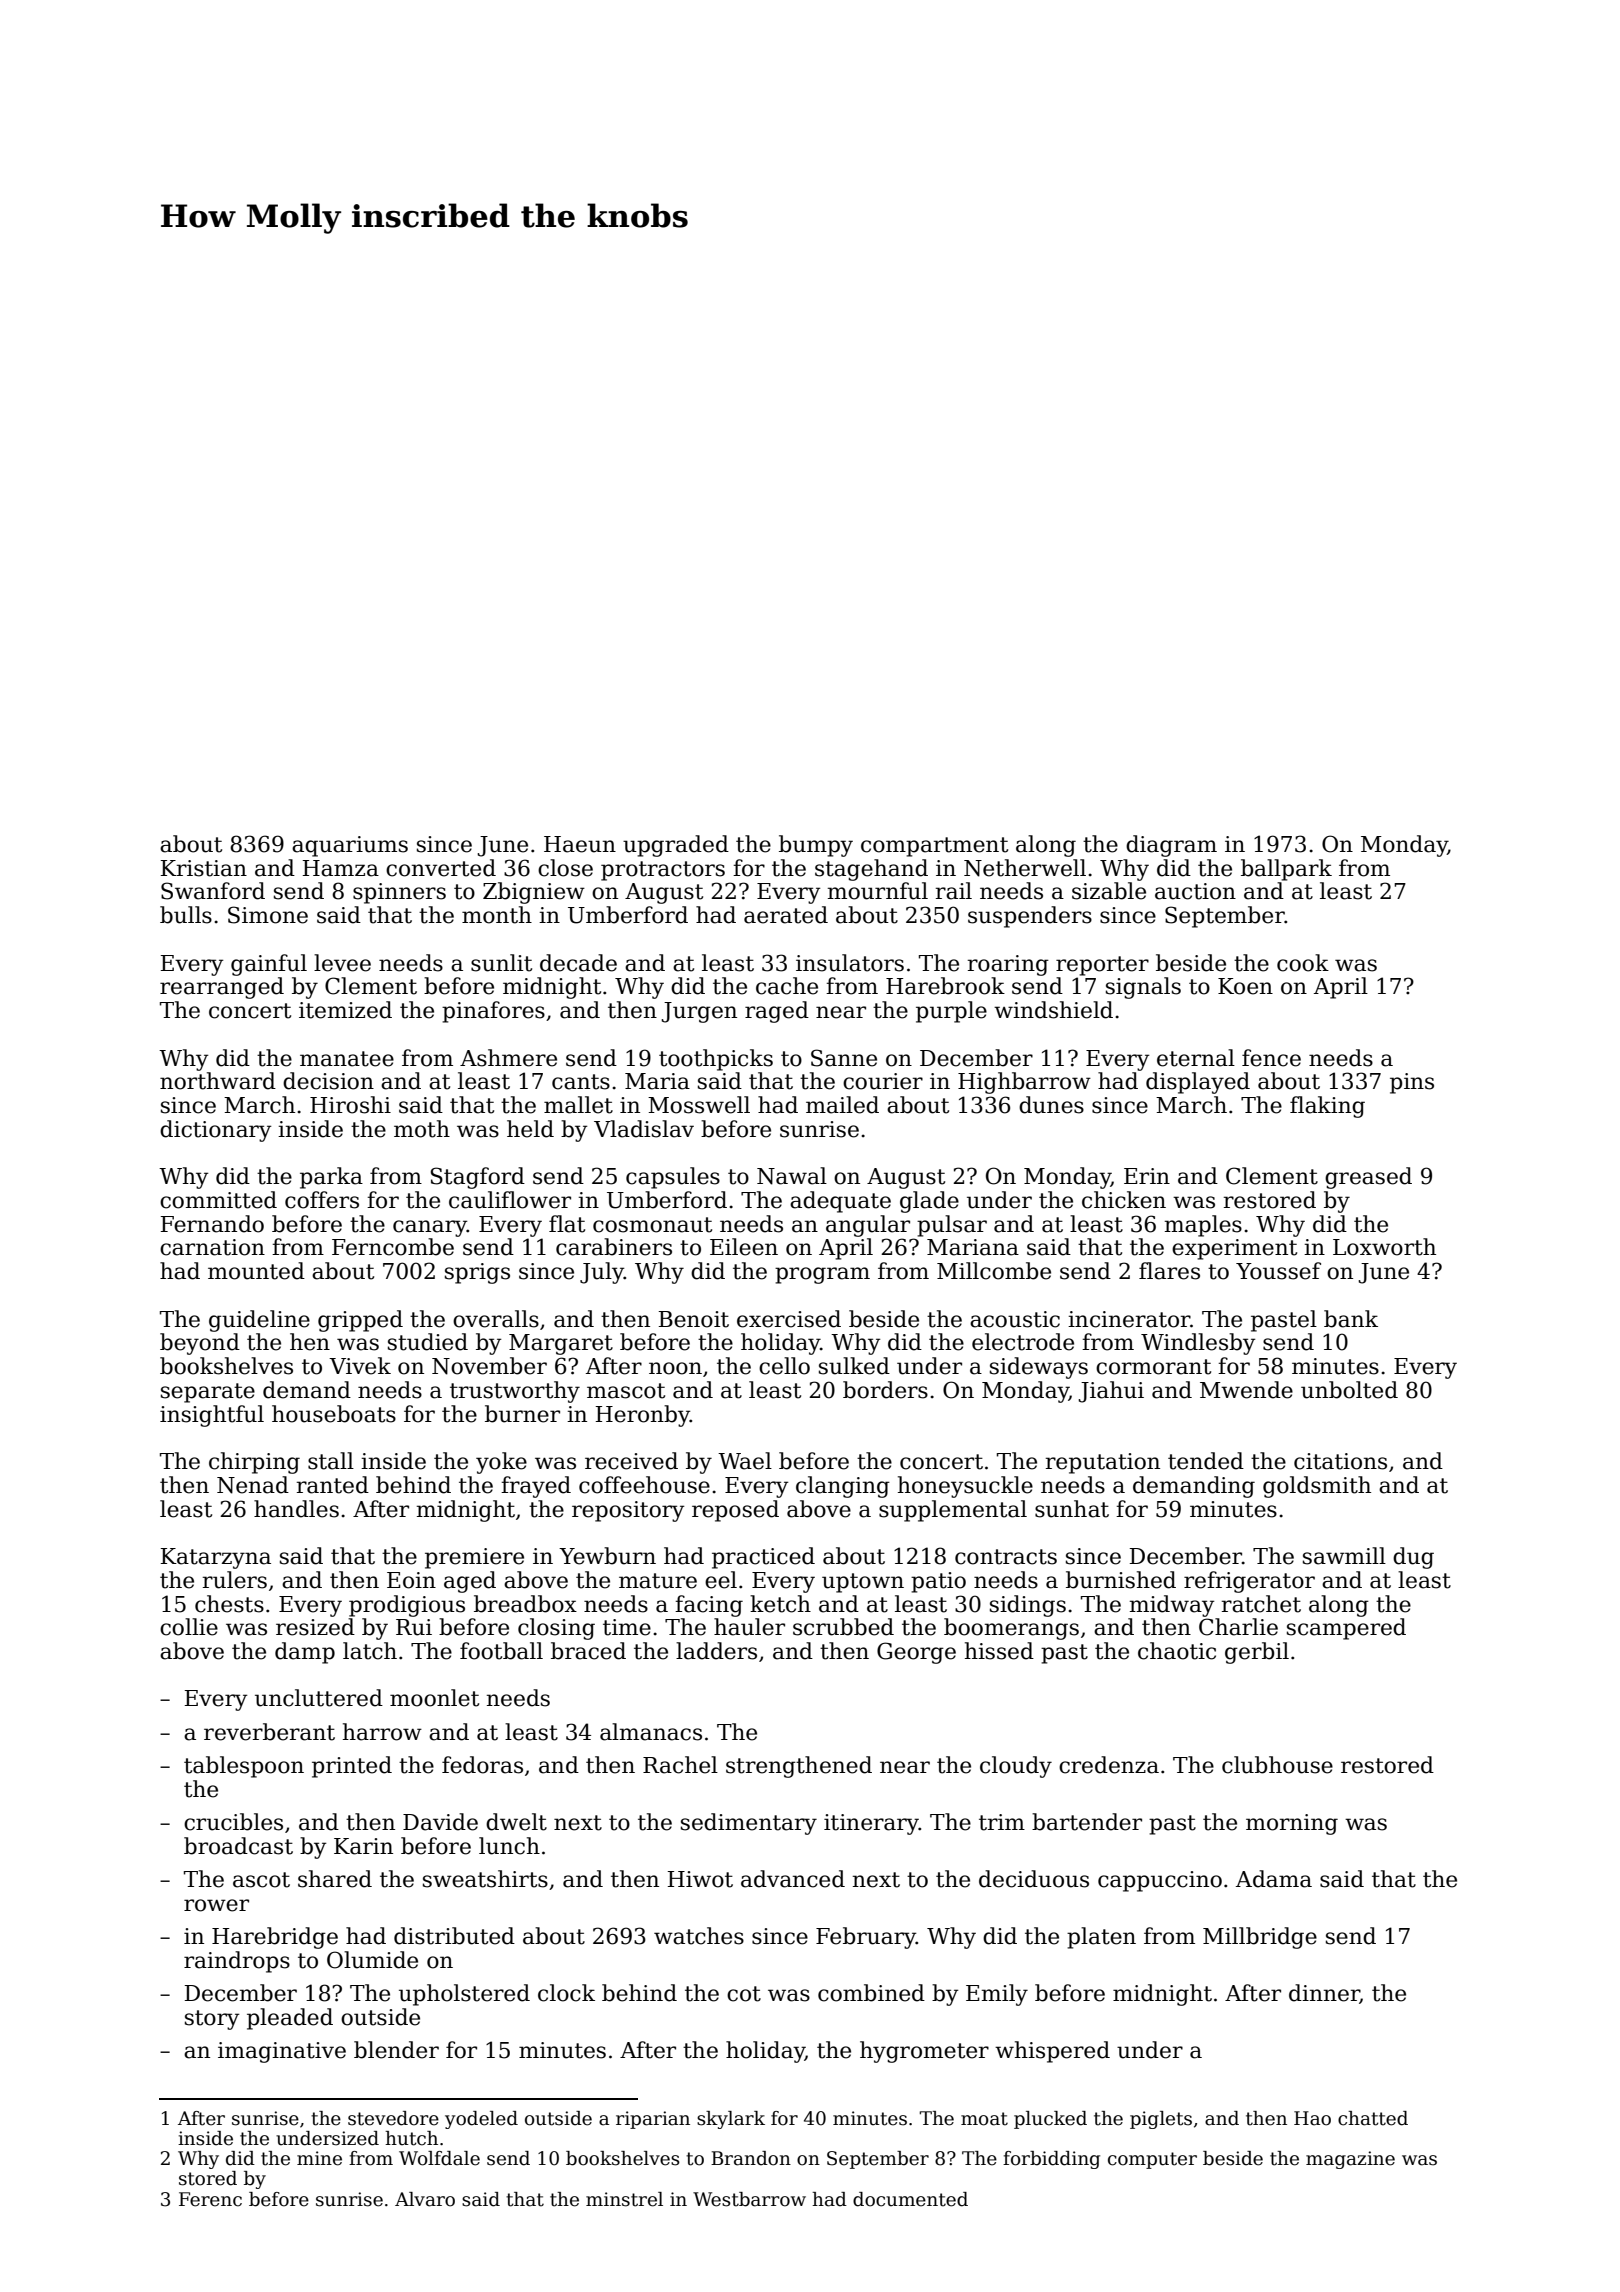 The image size is (1620, 2292). I want to click on clubhouse, so click(1277, 1765).
